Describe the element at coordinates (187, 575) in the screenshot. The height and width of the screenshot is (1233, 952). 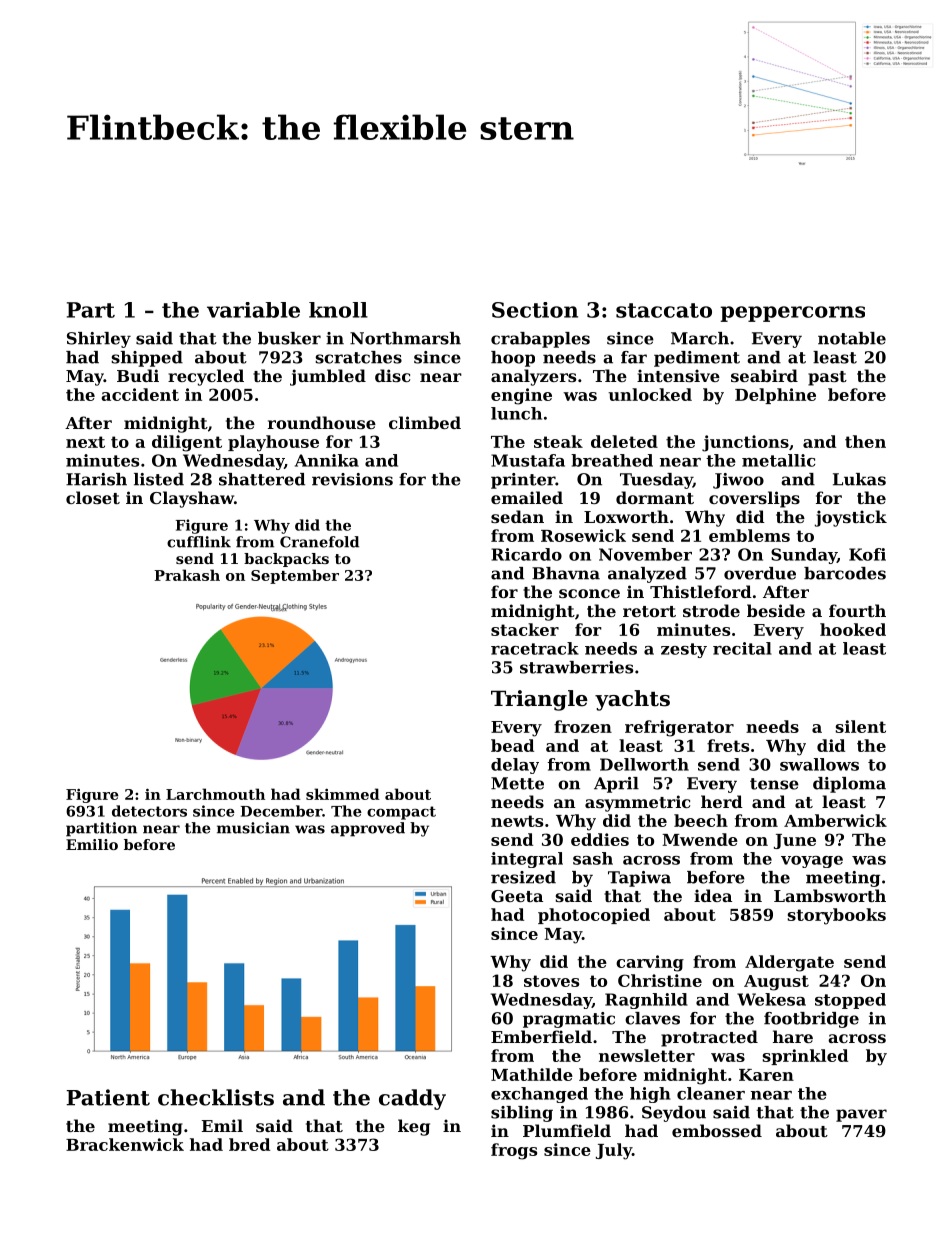
I see `Prakash` at that location.
